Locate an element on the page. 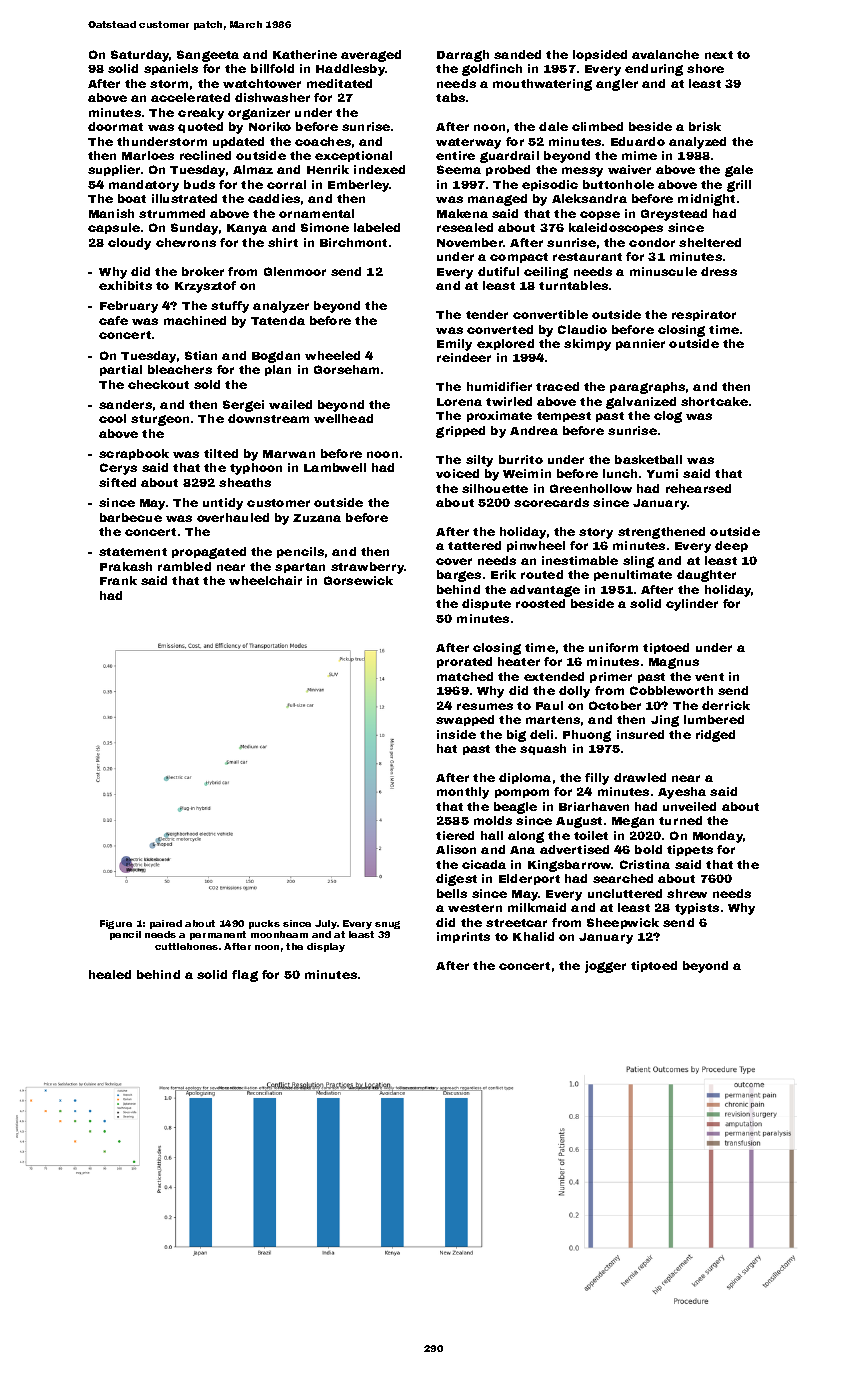  Almaz is located at coordinates (253, 169).
